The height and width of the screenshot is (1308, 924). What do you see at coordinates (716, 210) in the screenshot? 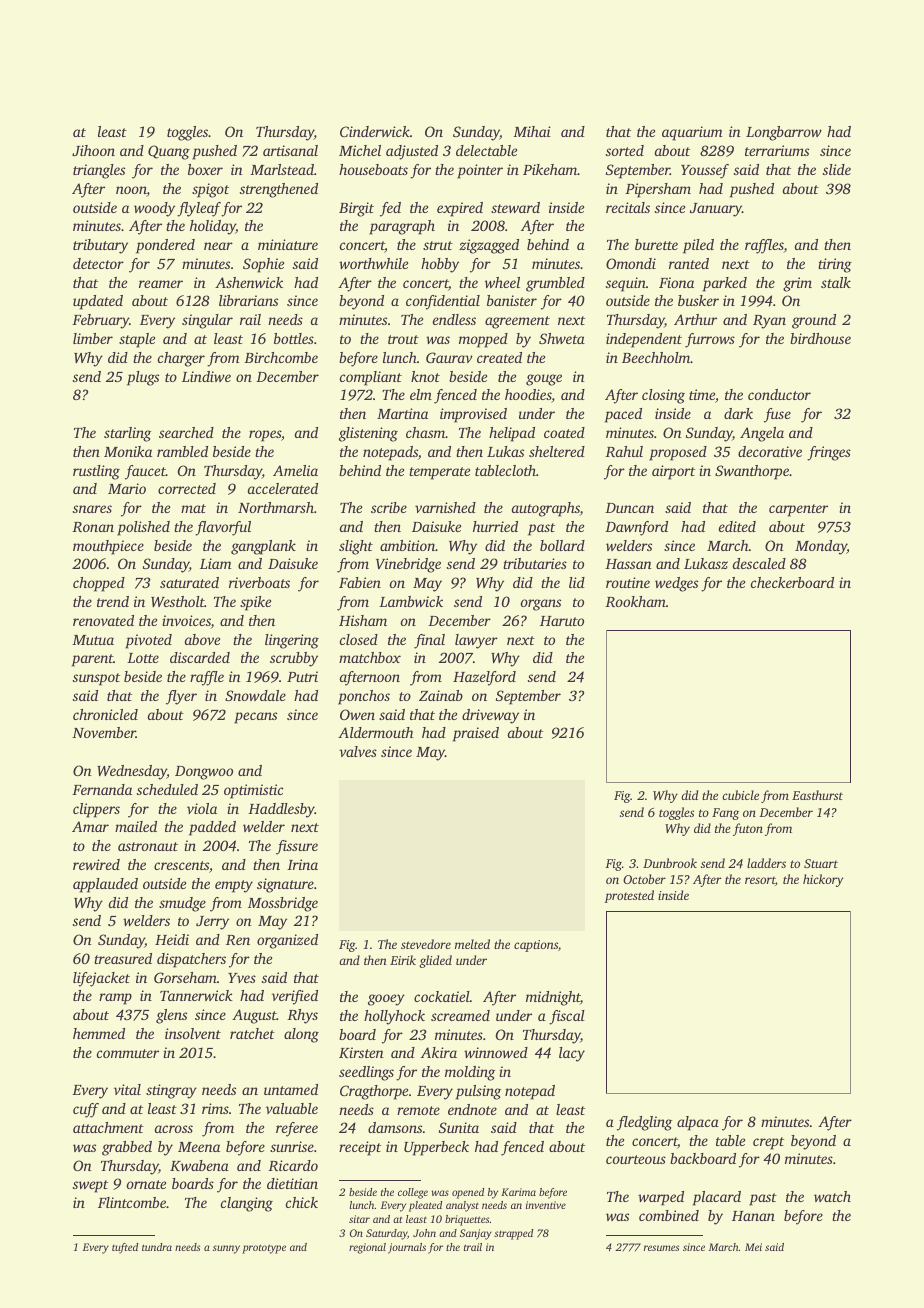
I see `January` at bounding box center [716, 210].
